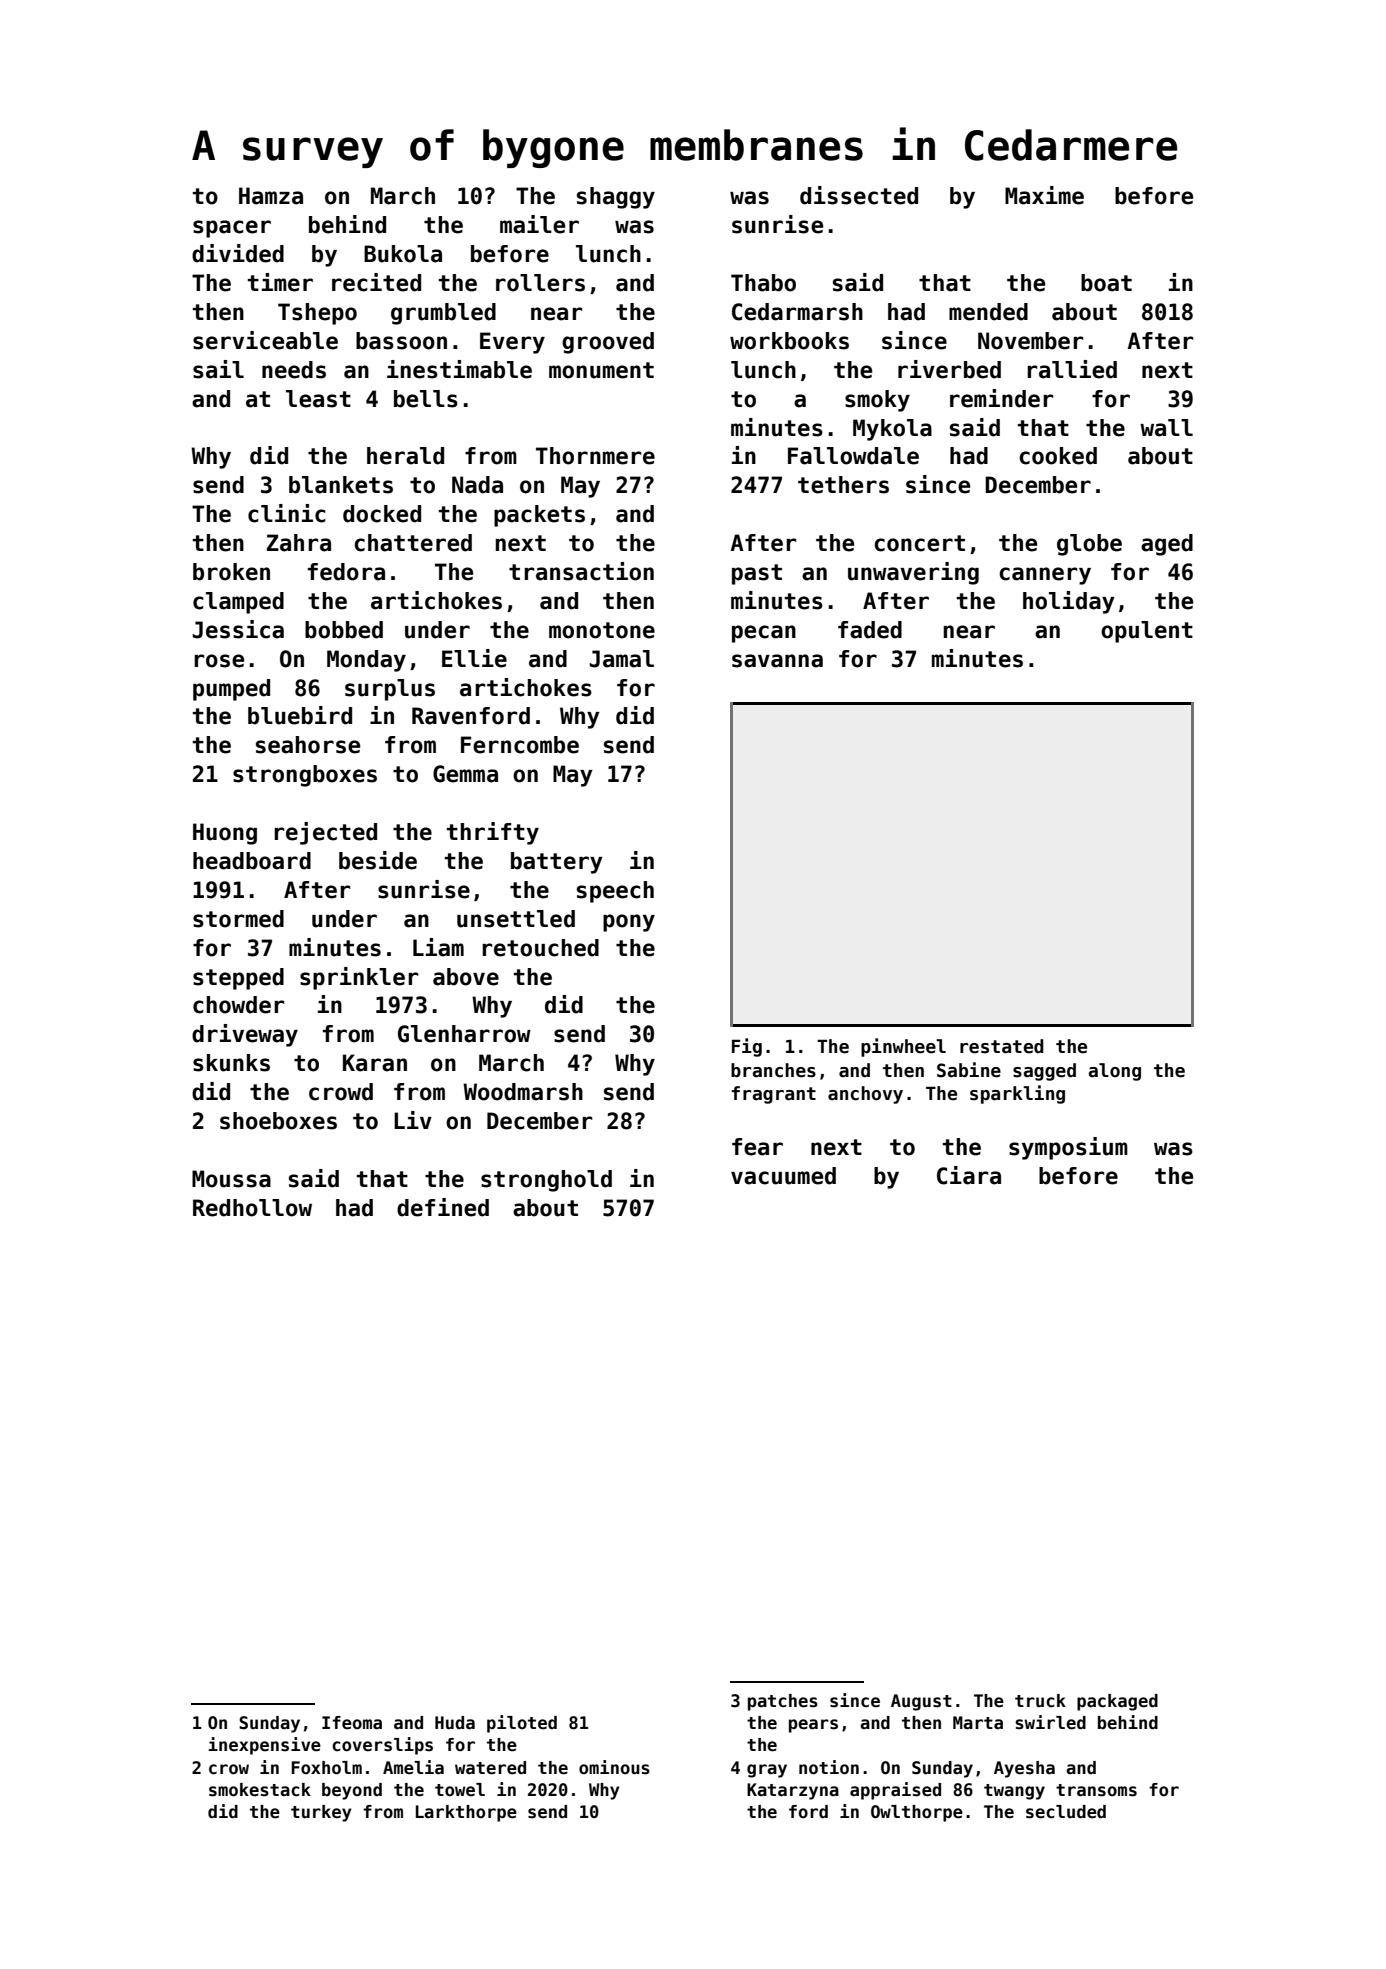 The width and height of the page is (1386, 1969). Describe the element at coordinates (245, 1035) in the page. I see `driveway` at that location.
